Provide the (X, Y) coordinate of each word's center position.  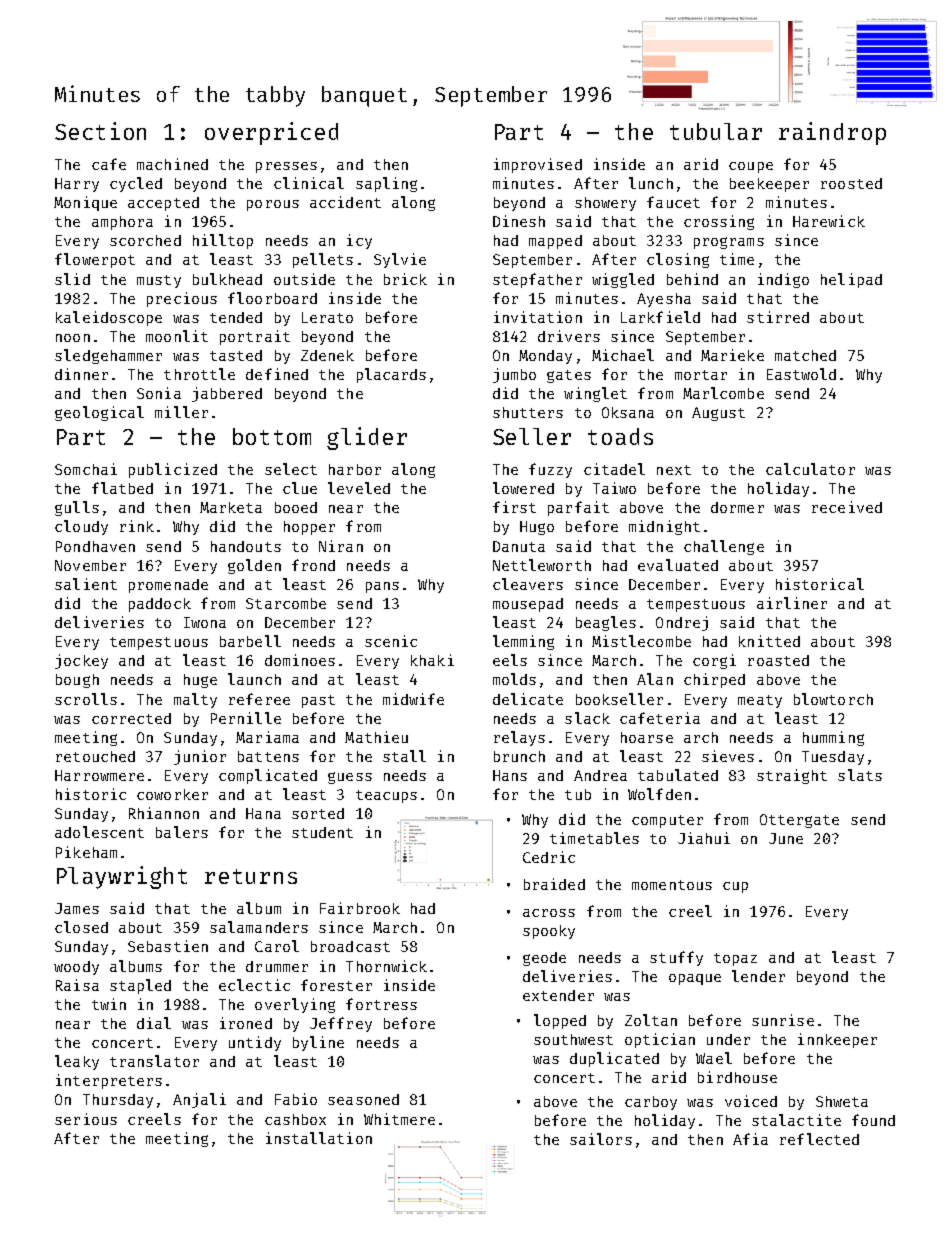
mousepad (528, 605)
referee (259, 699)
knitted (769, 641)
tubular (716, 131)
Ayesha (664, 300)
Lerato (327, 317)
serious (86, 1119)
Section (100, 131)
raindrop (832, 133)
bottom (272, 436)
